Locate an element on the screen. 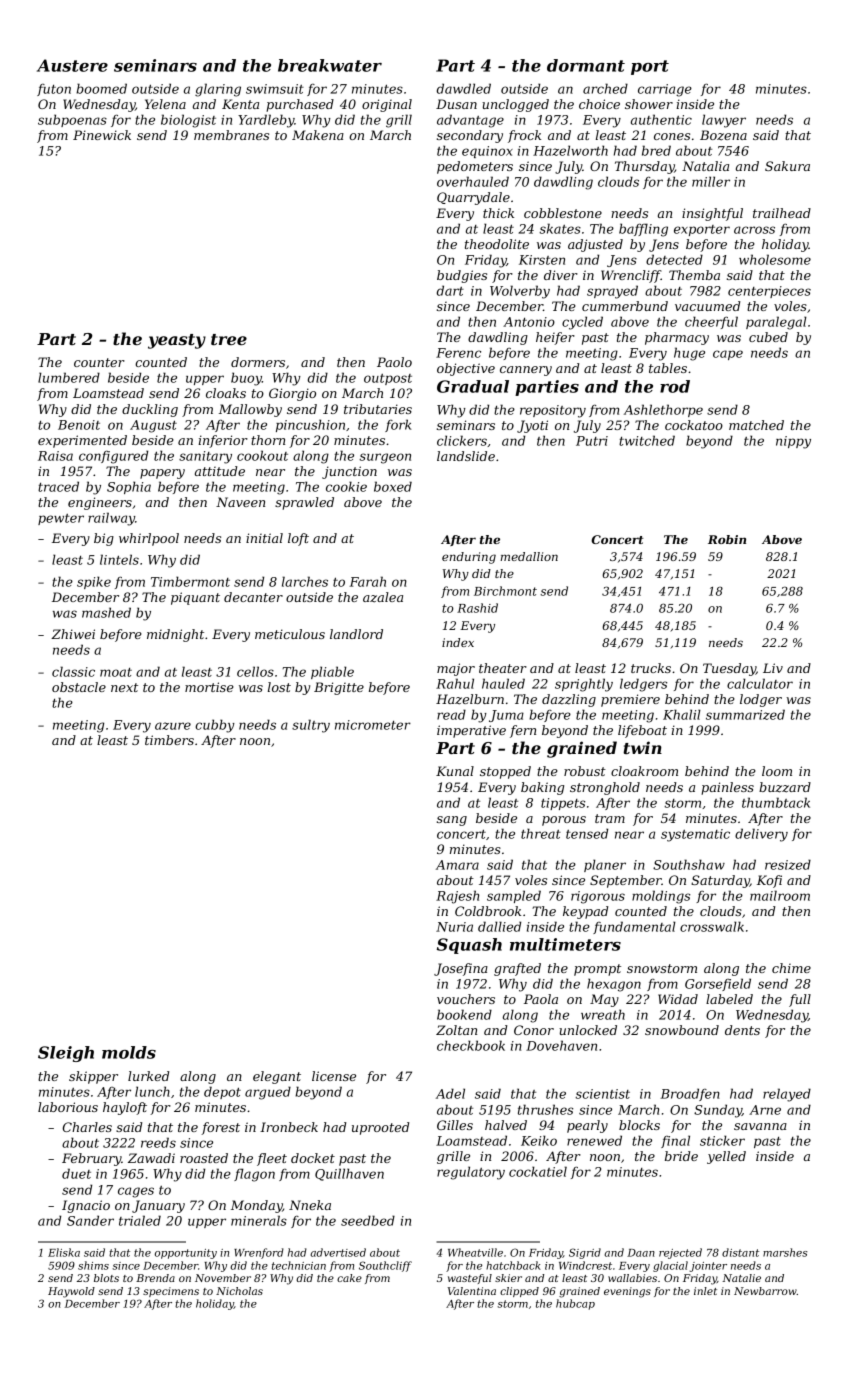  Makena is located at coordinates (318, 135).
